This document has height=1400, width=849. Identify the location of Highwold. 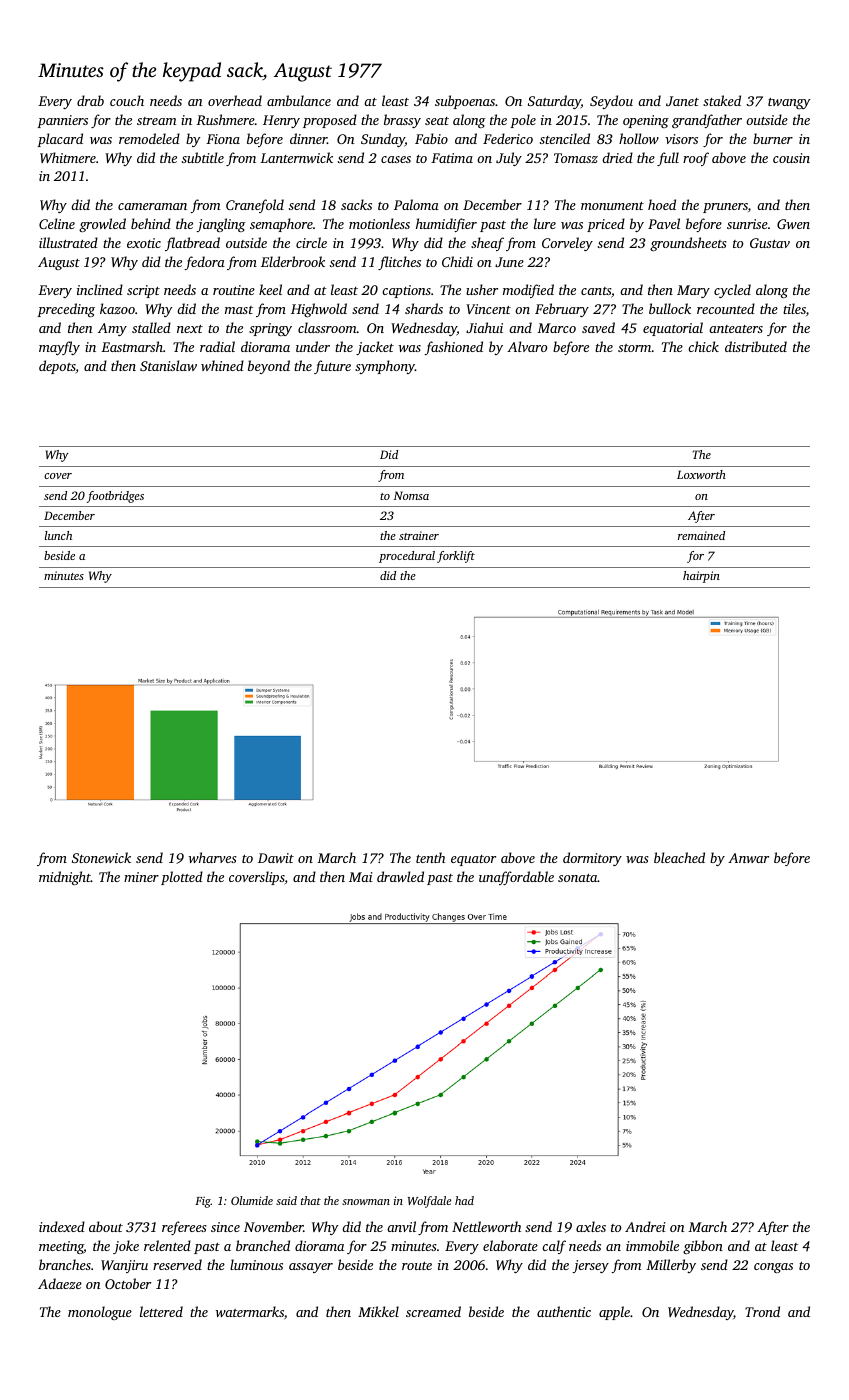
(319, 310).
